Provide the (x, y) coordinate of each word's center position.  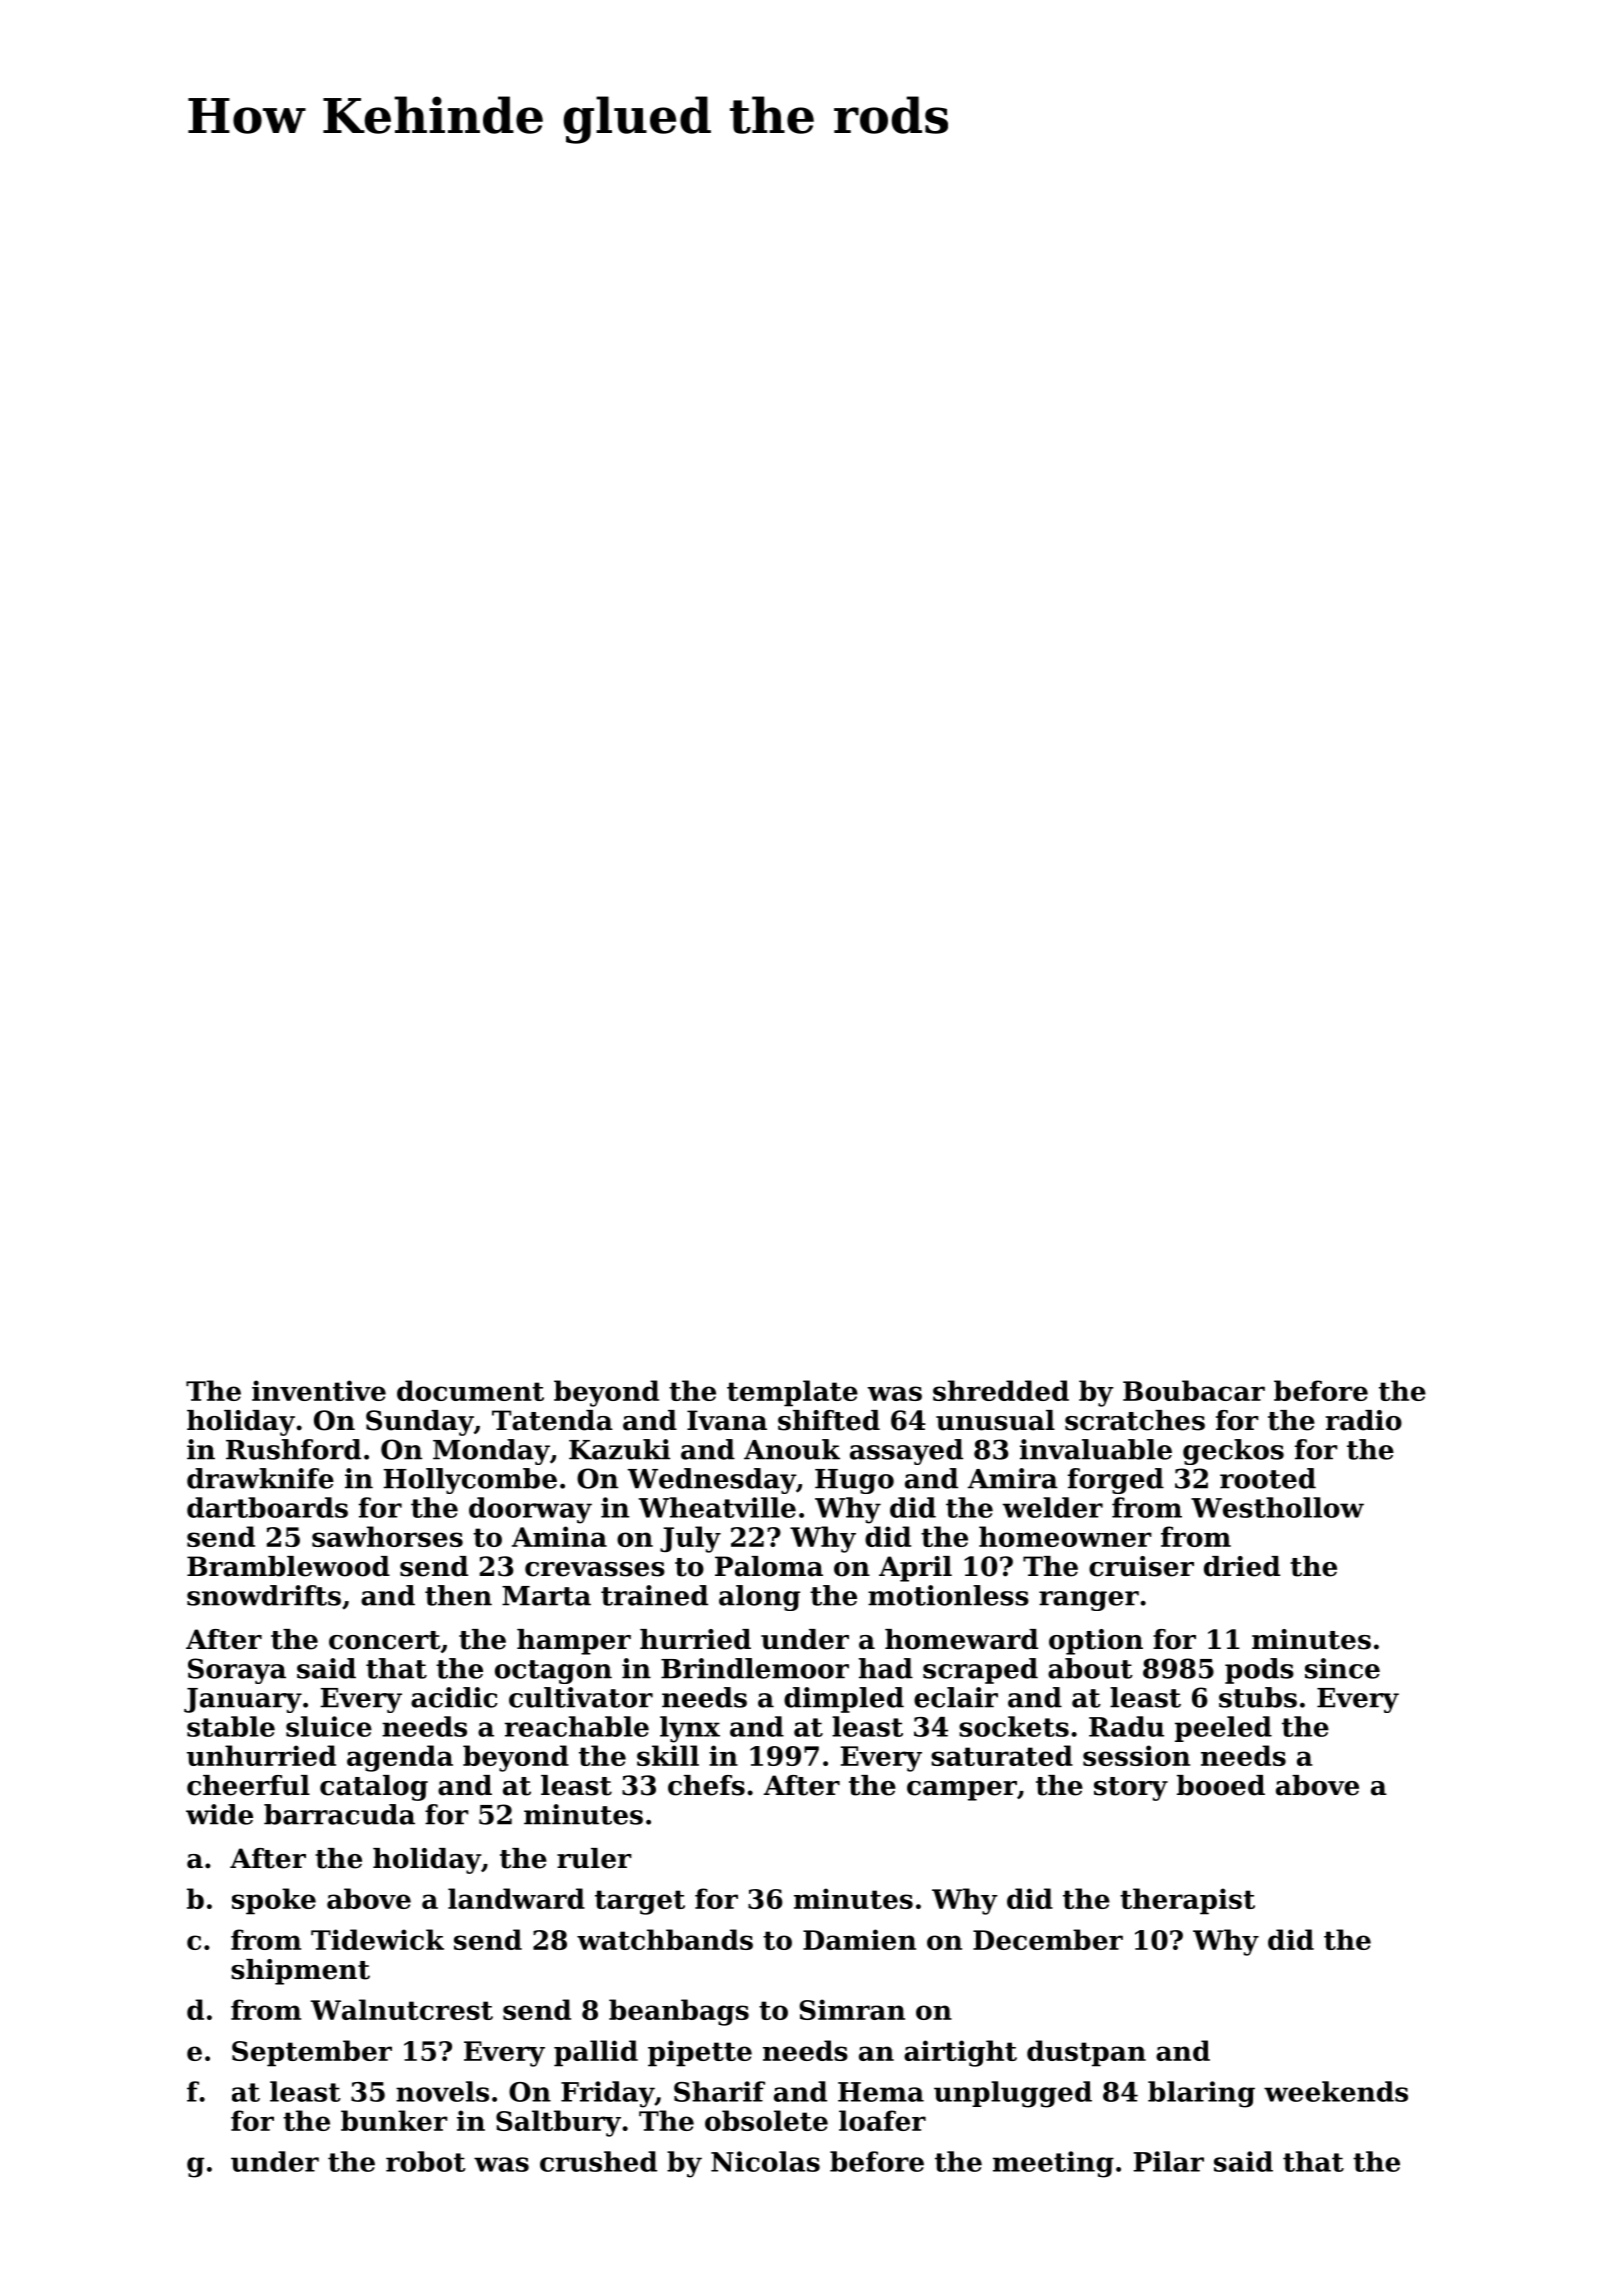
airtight (960, 2053)
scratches (1135, 1420)
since (1342, 1668)
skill (668, 1755)
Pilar (1168, 2161)
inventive (319, 1390)
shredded (1001, 1390)
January (243, 1700)
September (312, 2053)
